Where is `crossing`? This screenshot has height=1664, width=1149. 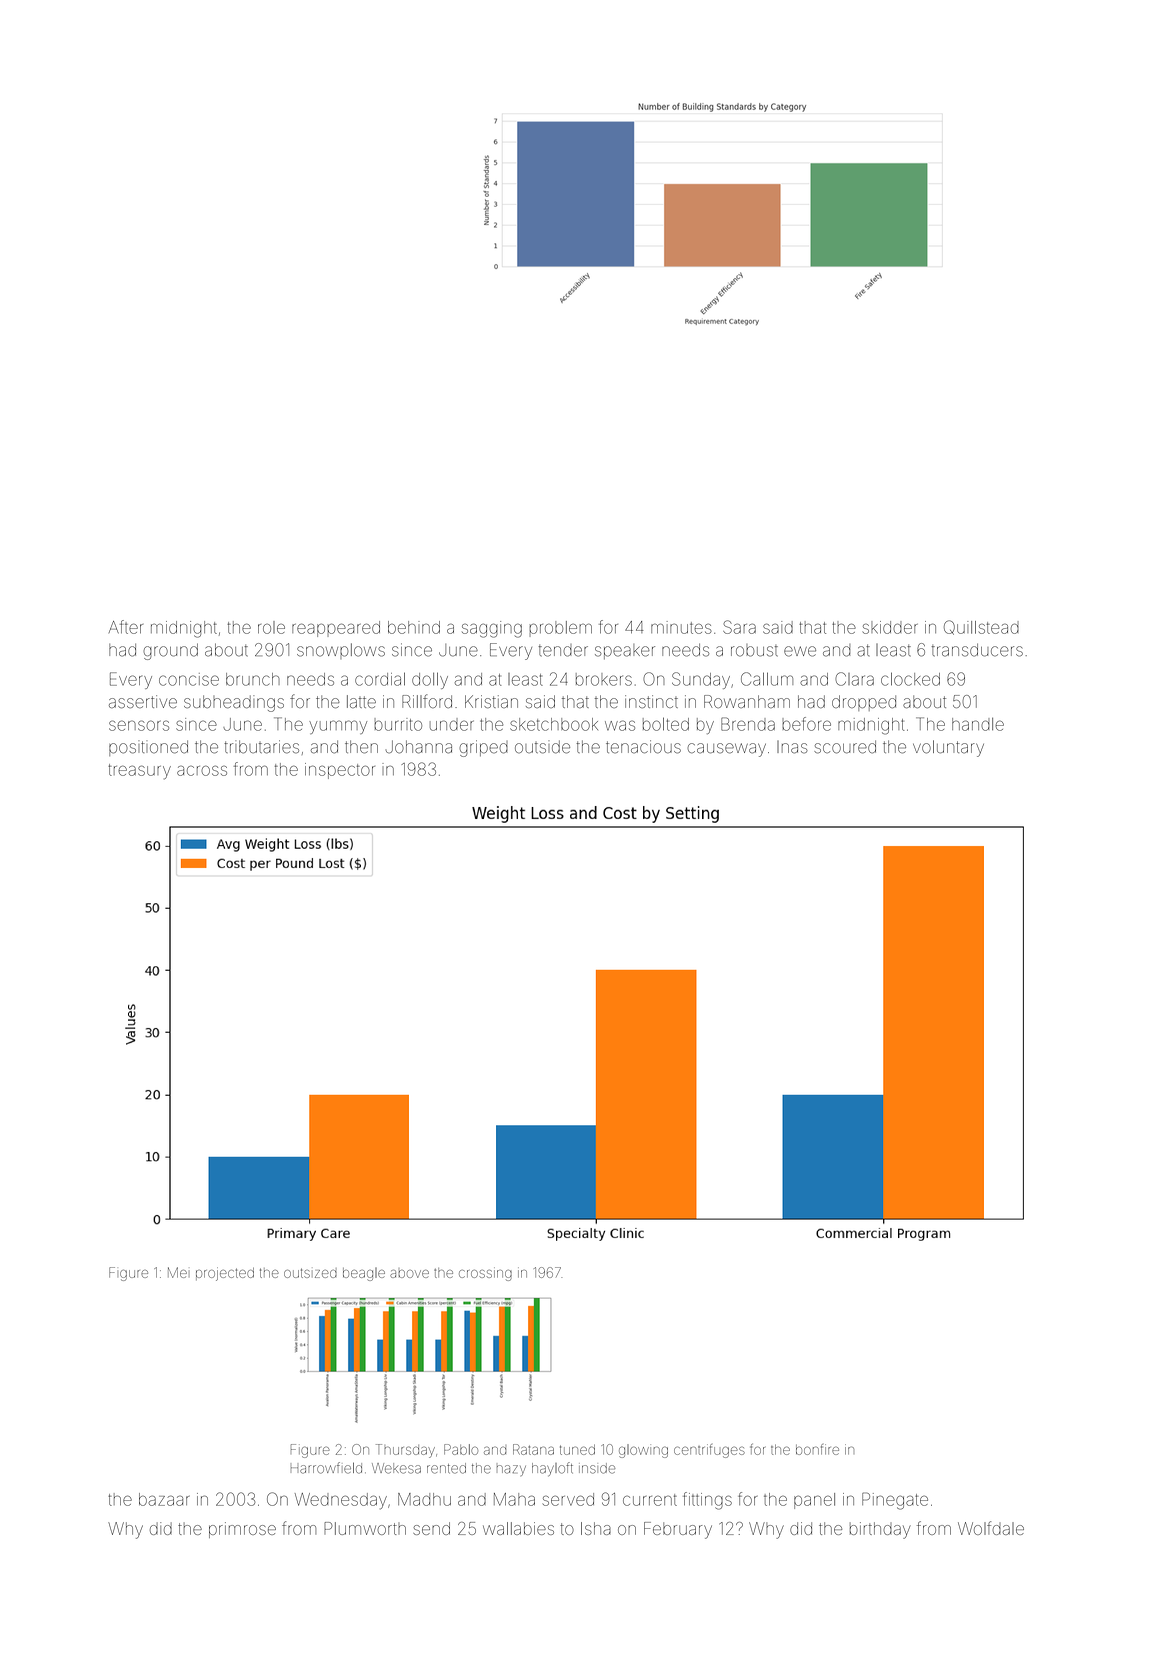 crossing is located at coordinates (485, 1274).
